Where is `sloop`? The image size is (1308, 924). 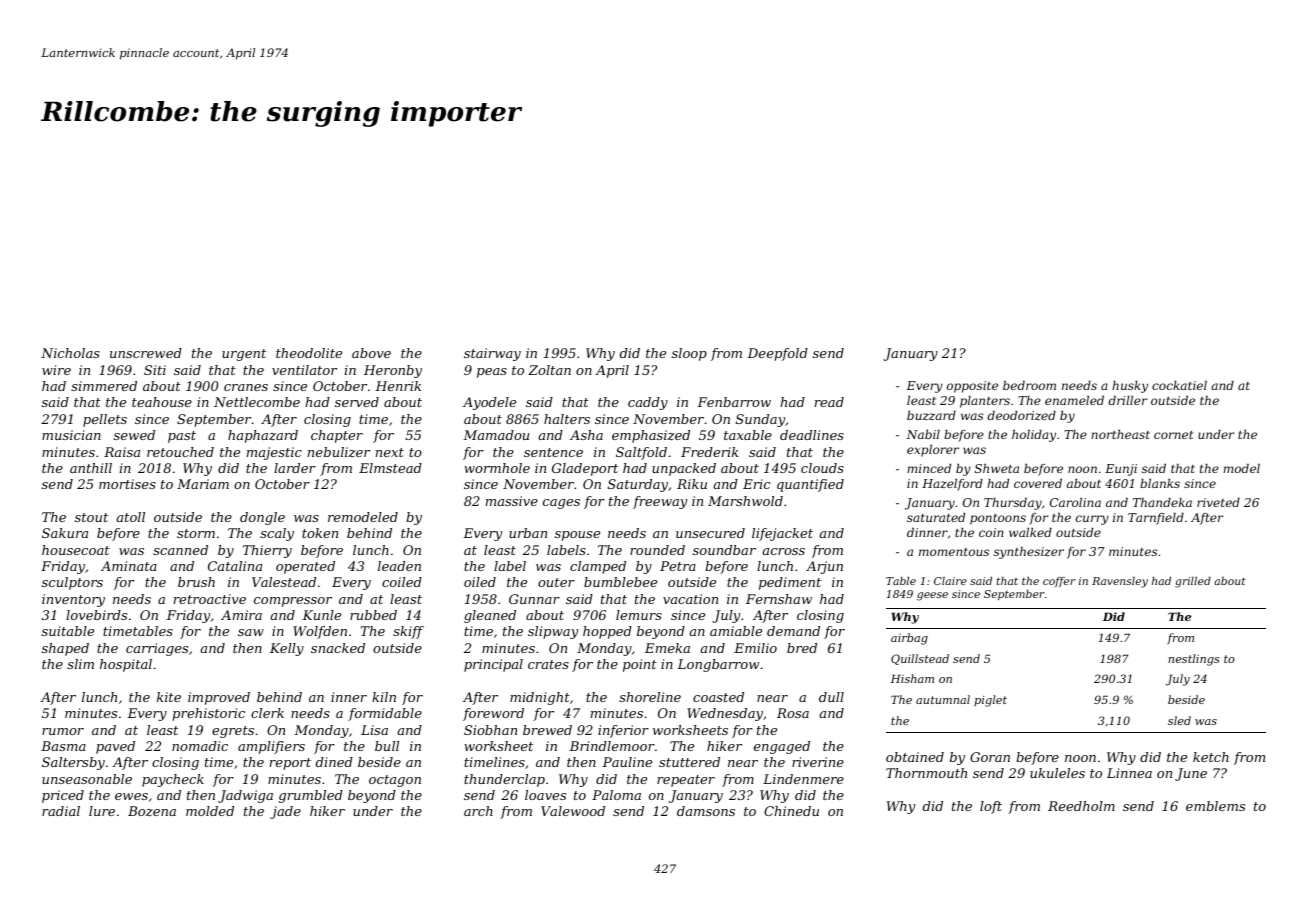
sloop is located at coordinates (689, 354).
